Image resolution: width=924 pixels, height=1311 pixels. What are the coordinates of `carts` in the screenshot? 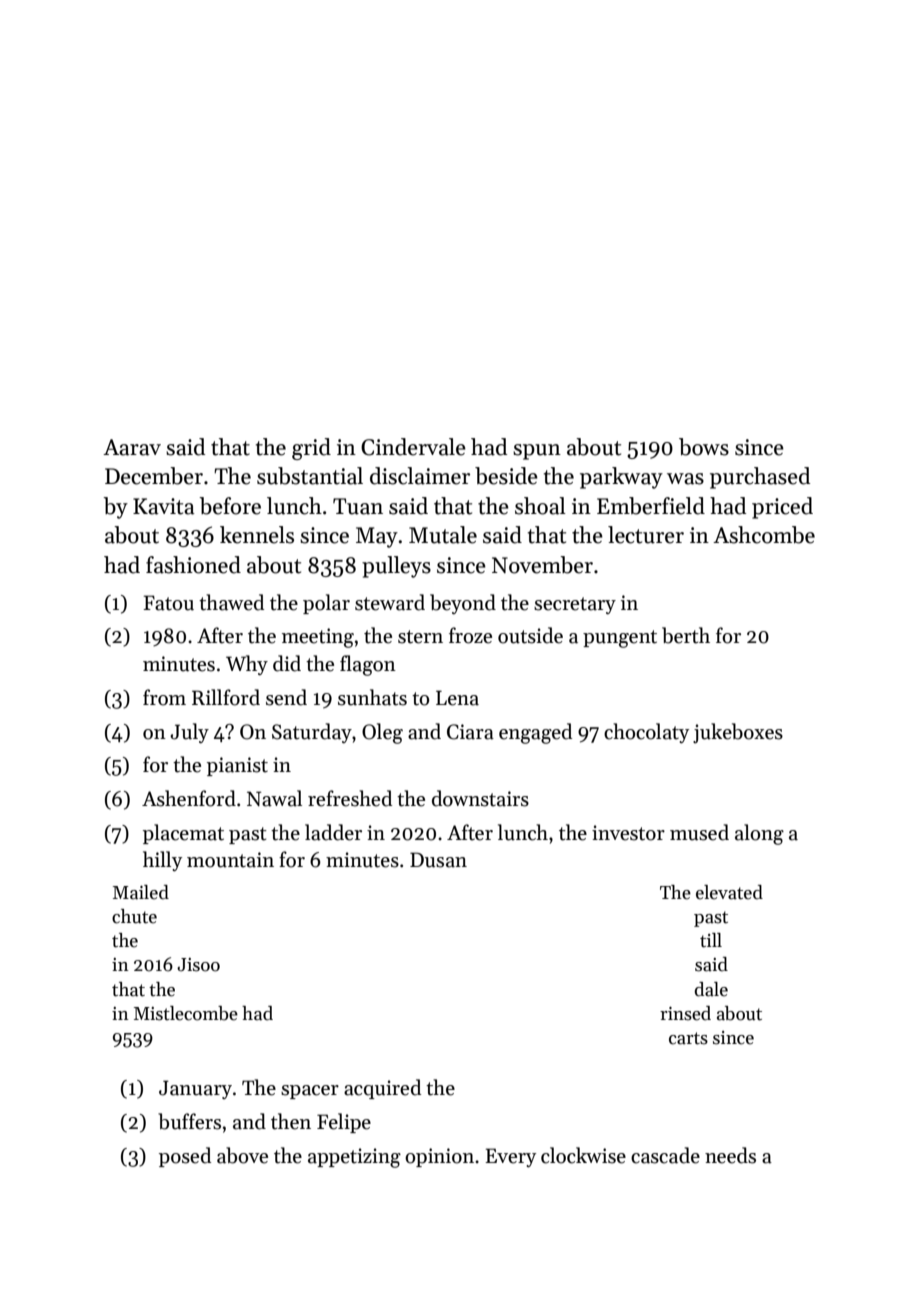 It's located at (688, 1038).
